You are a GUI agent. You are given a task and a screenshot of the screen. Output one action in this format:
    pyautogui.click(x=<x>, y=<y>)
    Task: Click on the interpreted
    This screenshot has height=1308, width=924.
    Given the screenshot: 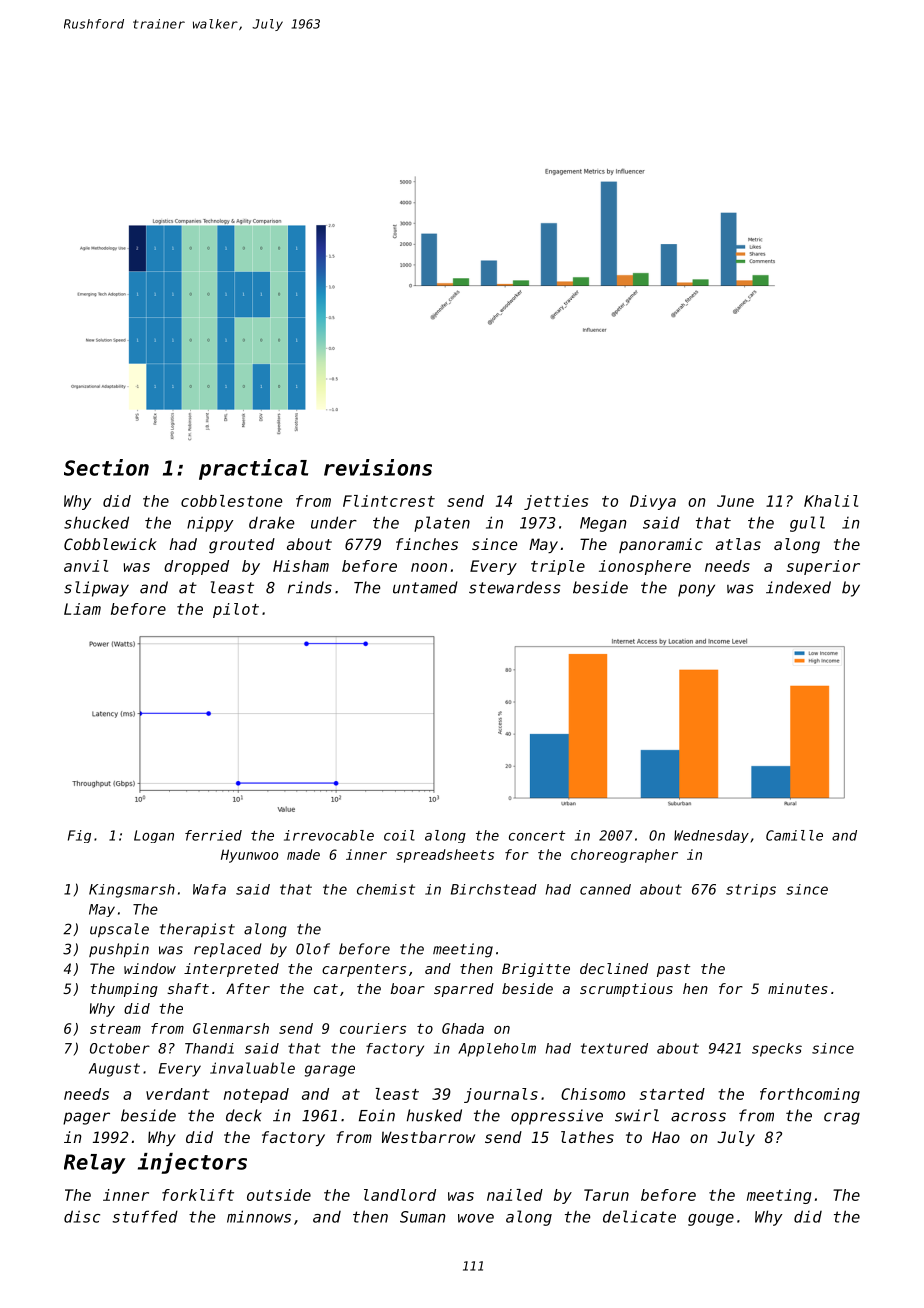 What is the action you would take?
    pyautogui.click(x=231, y=970)
